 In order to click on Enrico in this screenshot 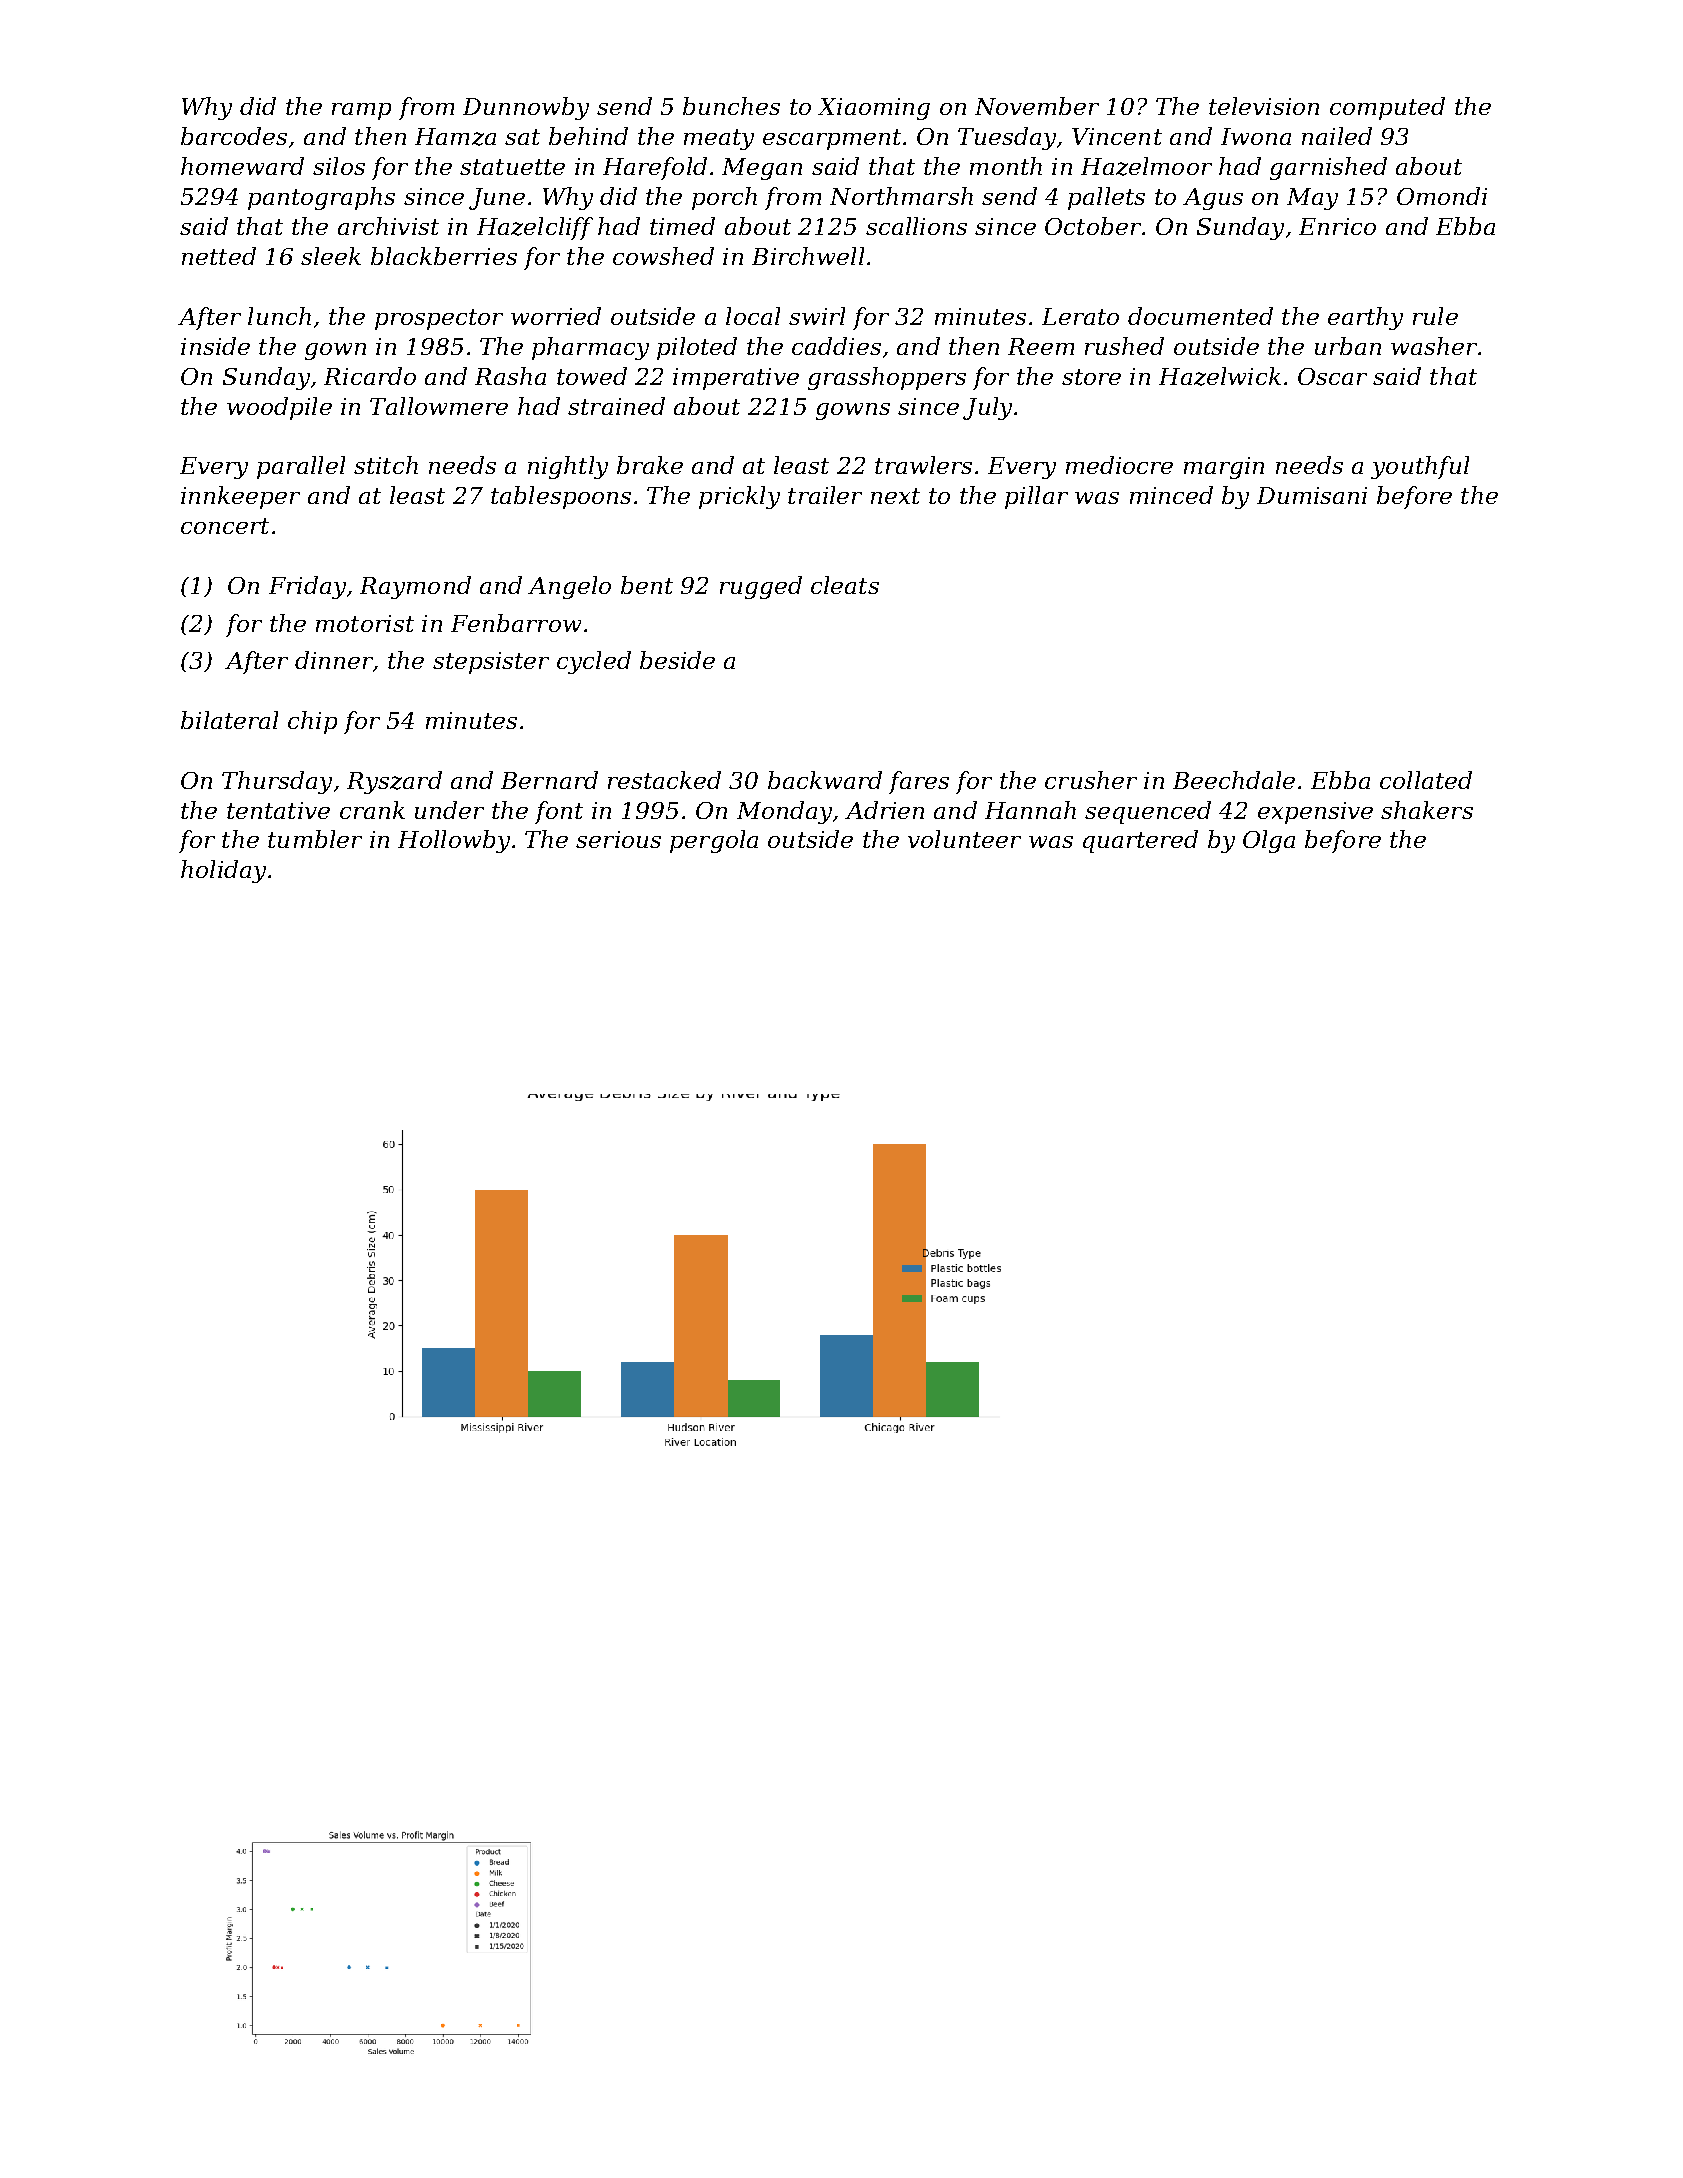, I will do `click(1337, 226)`.
